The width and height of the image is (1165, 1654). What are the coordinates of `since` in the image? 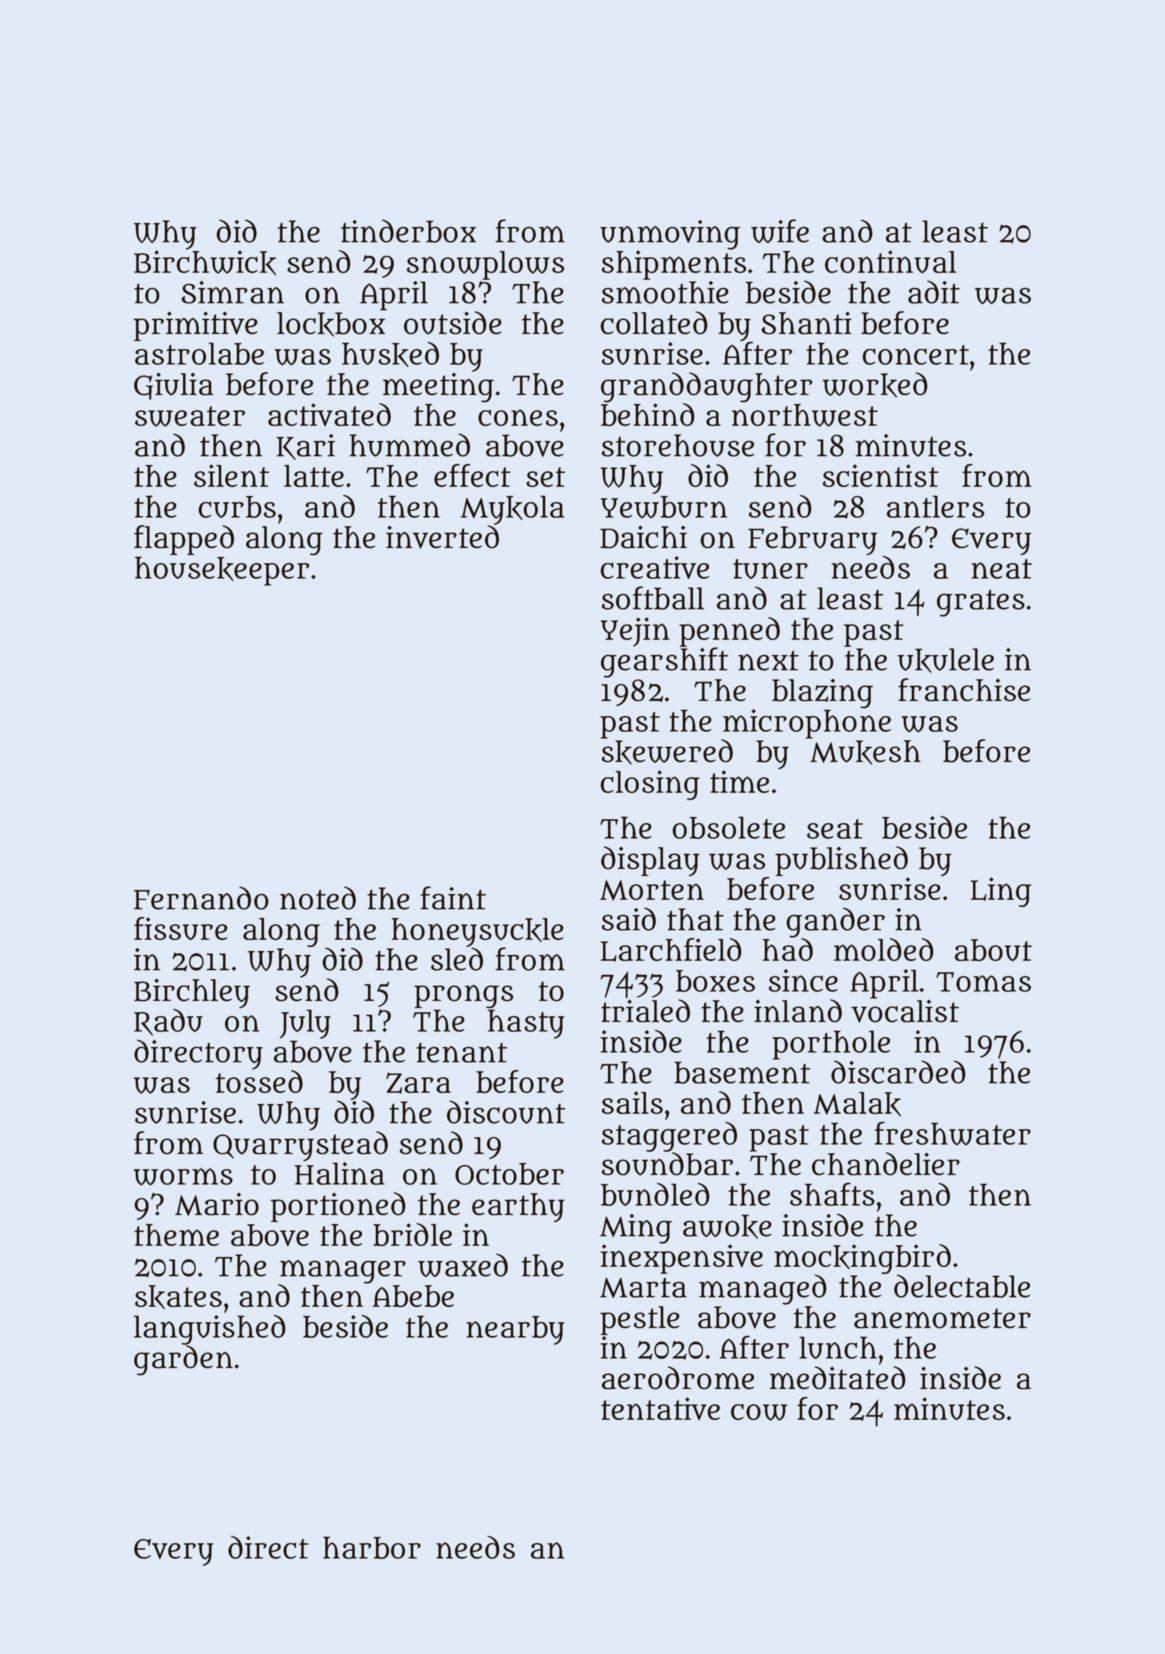 It's located at (803, 980).
